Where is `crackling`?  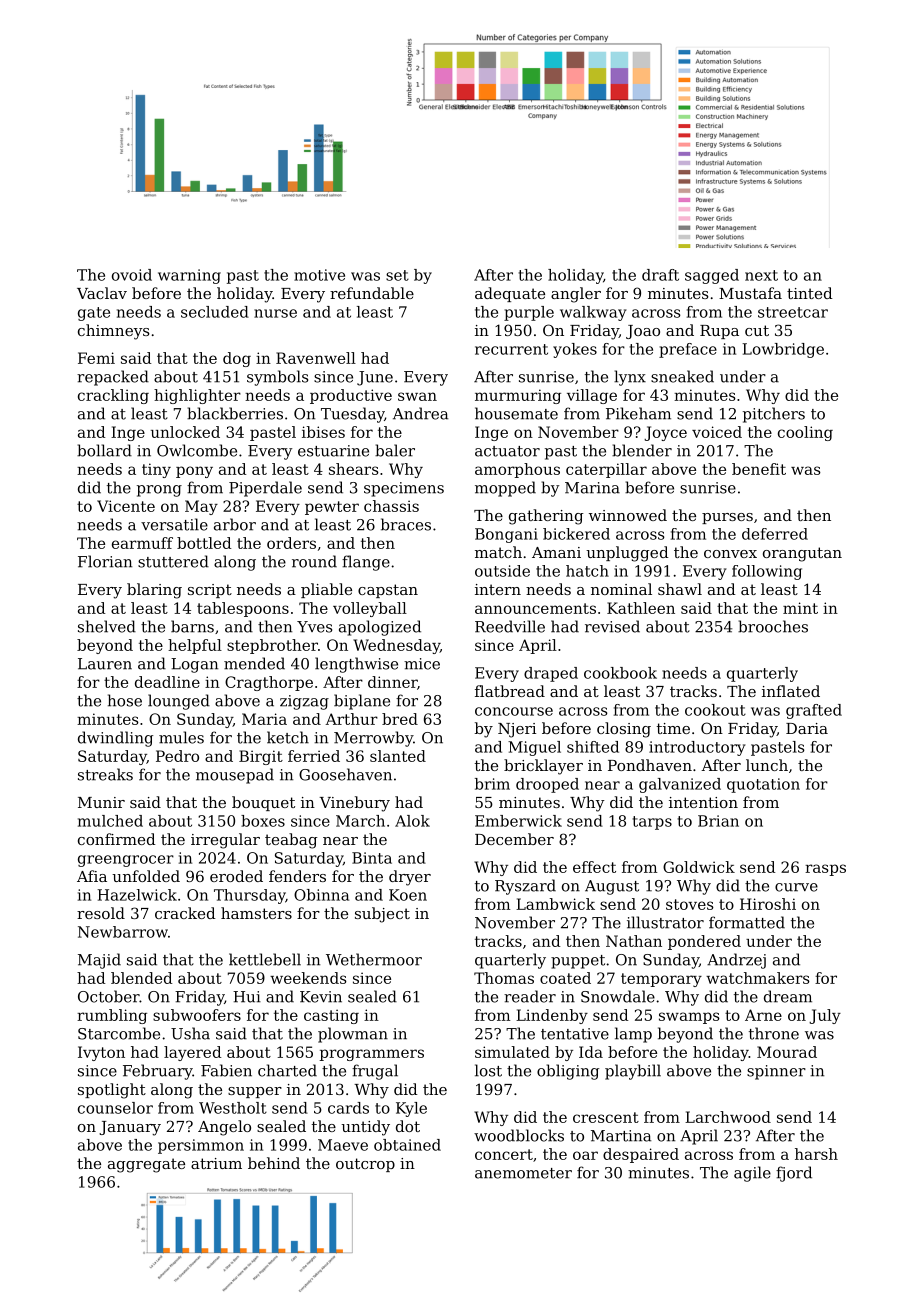 crackling is located at coordinates (113, 396).
